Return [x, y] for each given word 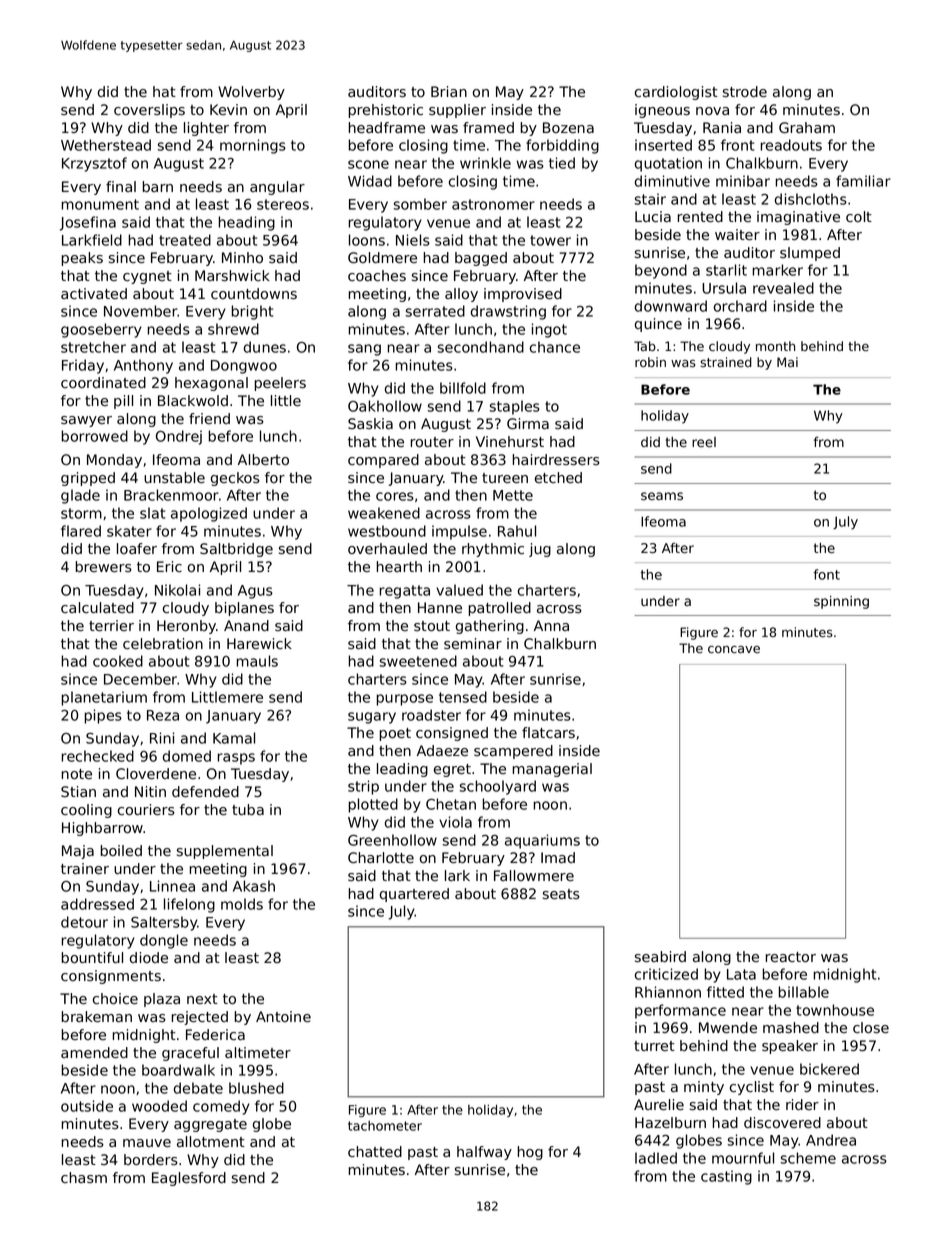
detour [84, 922]
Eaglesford [189, 1179]
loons [367, 240]
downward [671, 306]
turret [654, 1046]
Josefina [88, 223]
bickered [829, 1069]
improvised [523, 295]
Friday [83, 366]
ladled [656, 1158]
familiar [863, 181]
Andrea [831, 1140]
